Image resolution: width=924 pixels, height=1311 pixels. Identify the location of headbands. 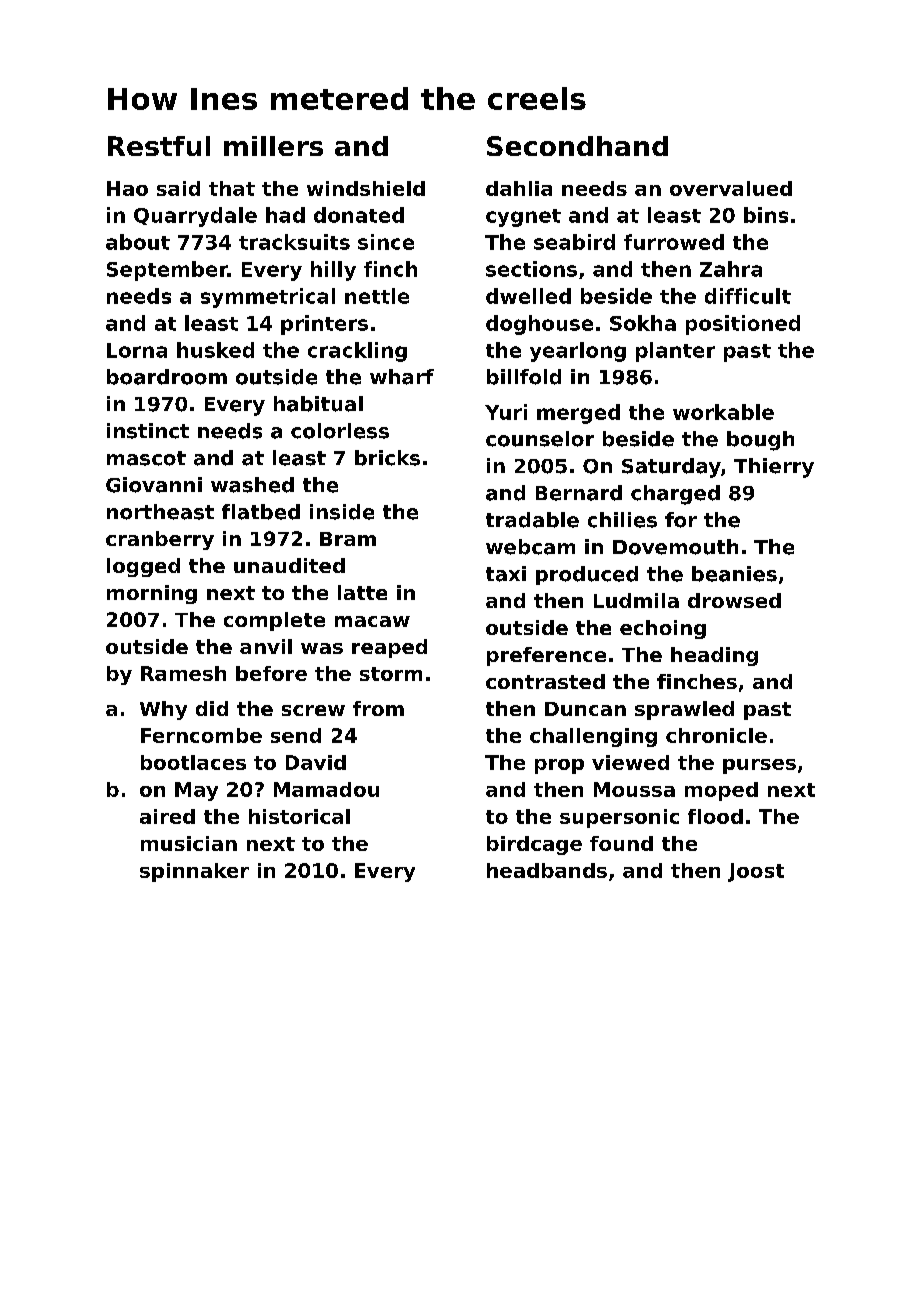
(547, 870).
